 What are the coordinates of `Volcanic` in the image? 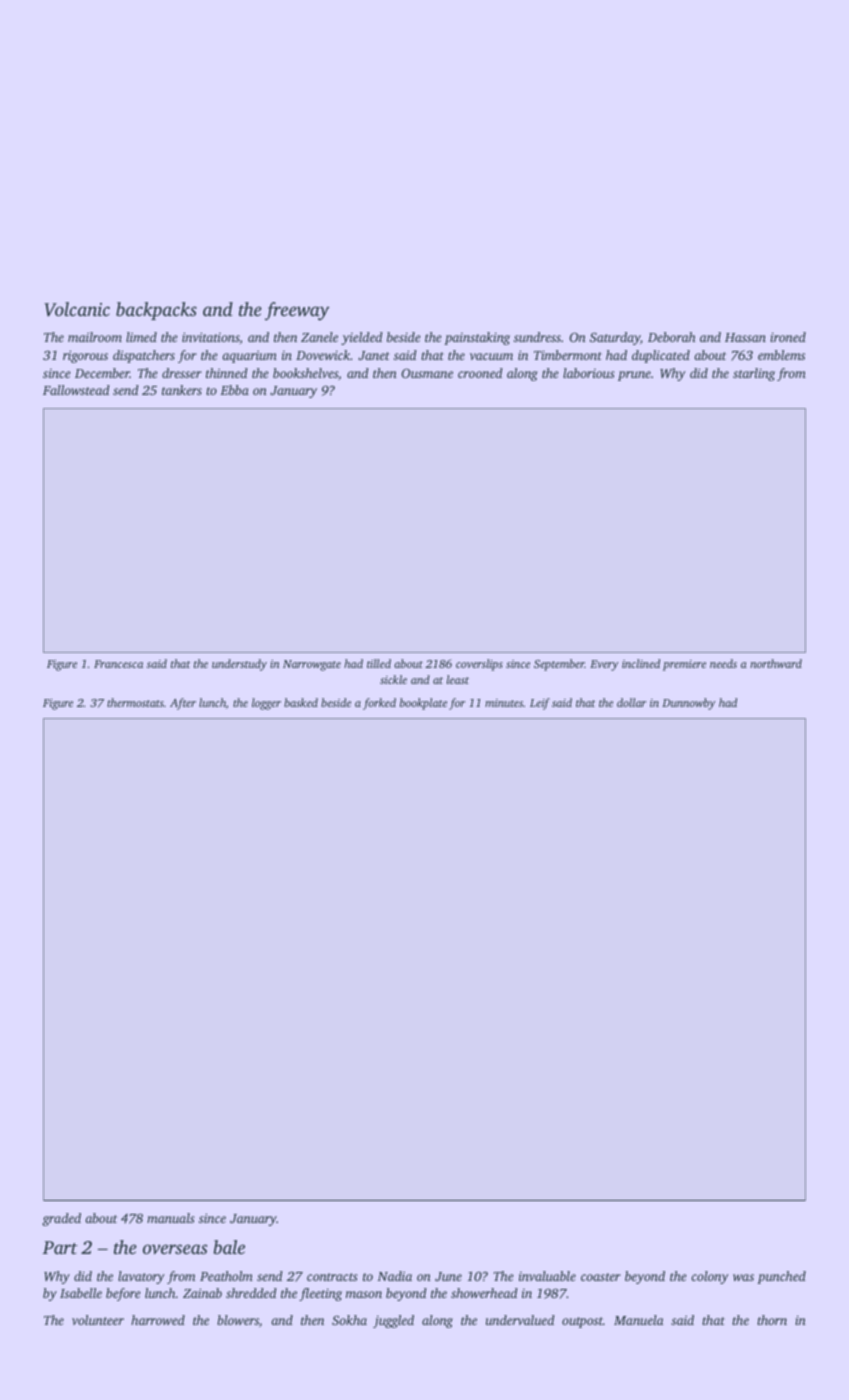 It's located at (77, 309).
